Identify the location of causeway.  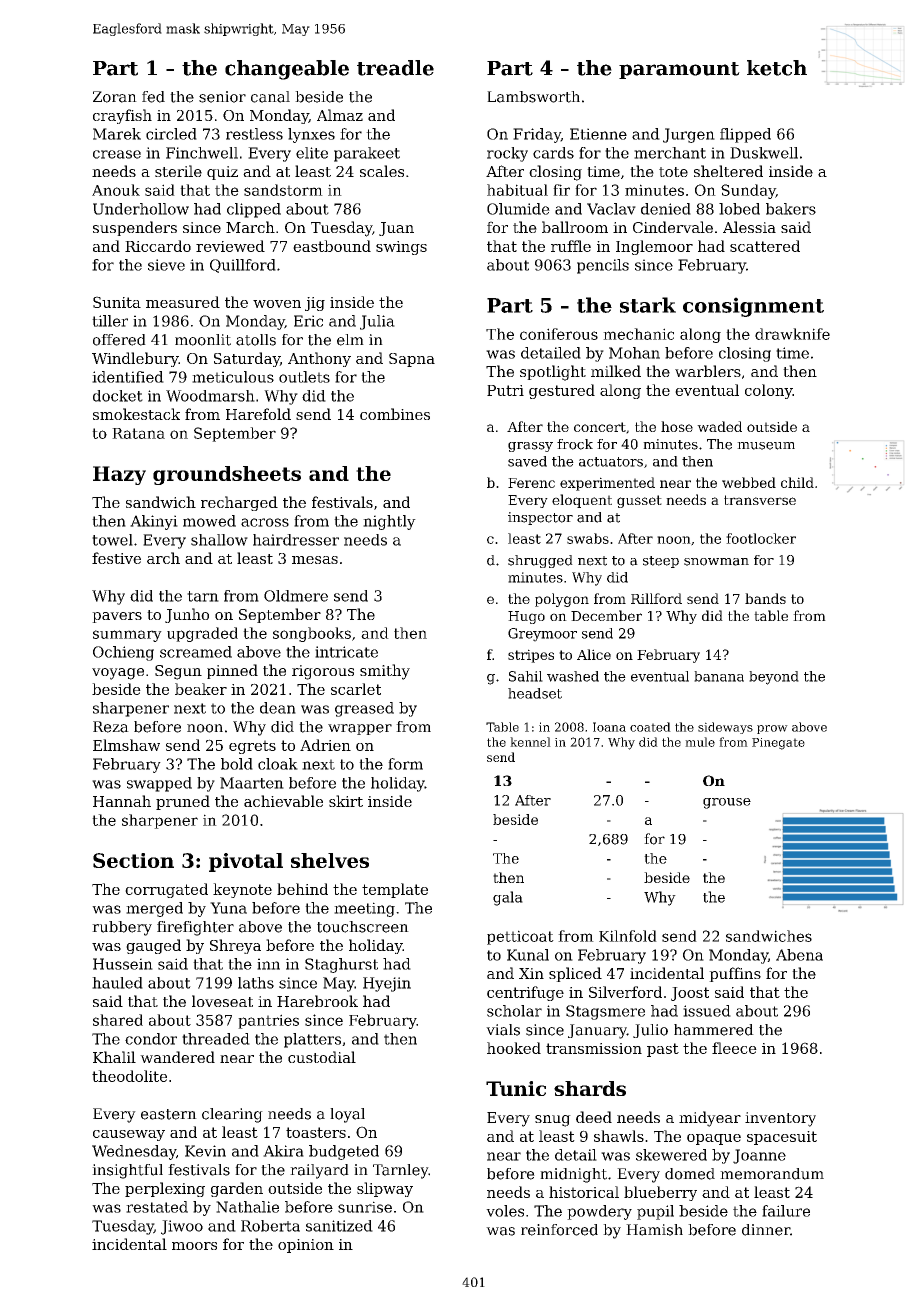
(129, 1135).
